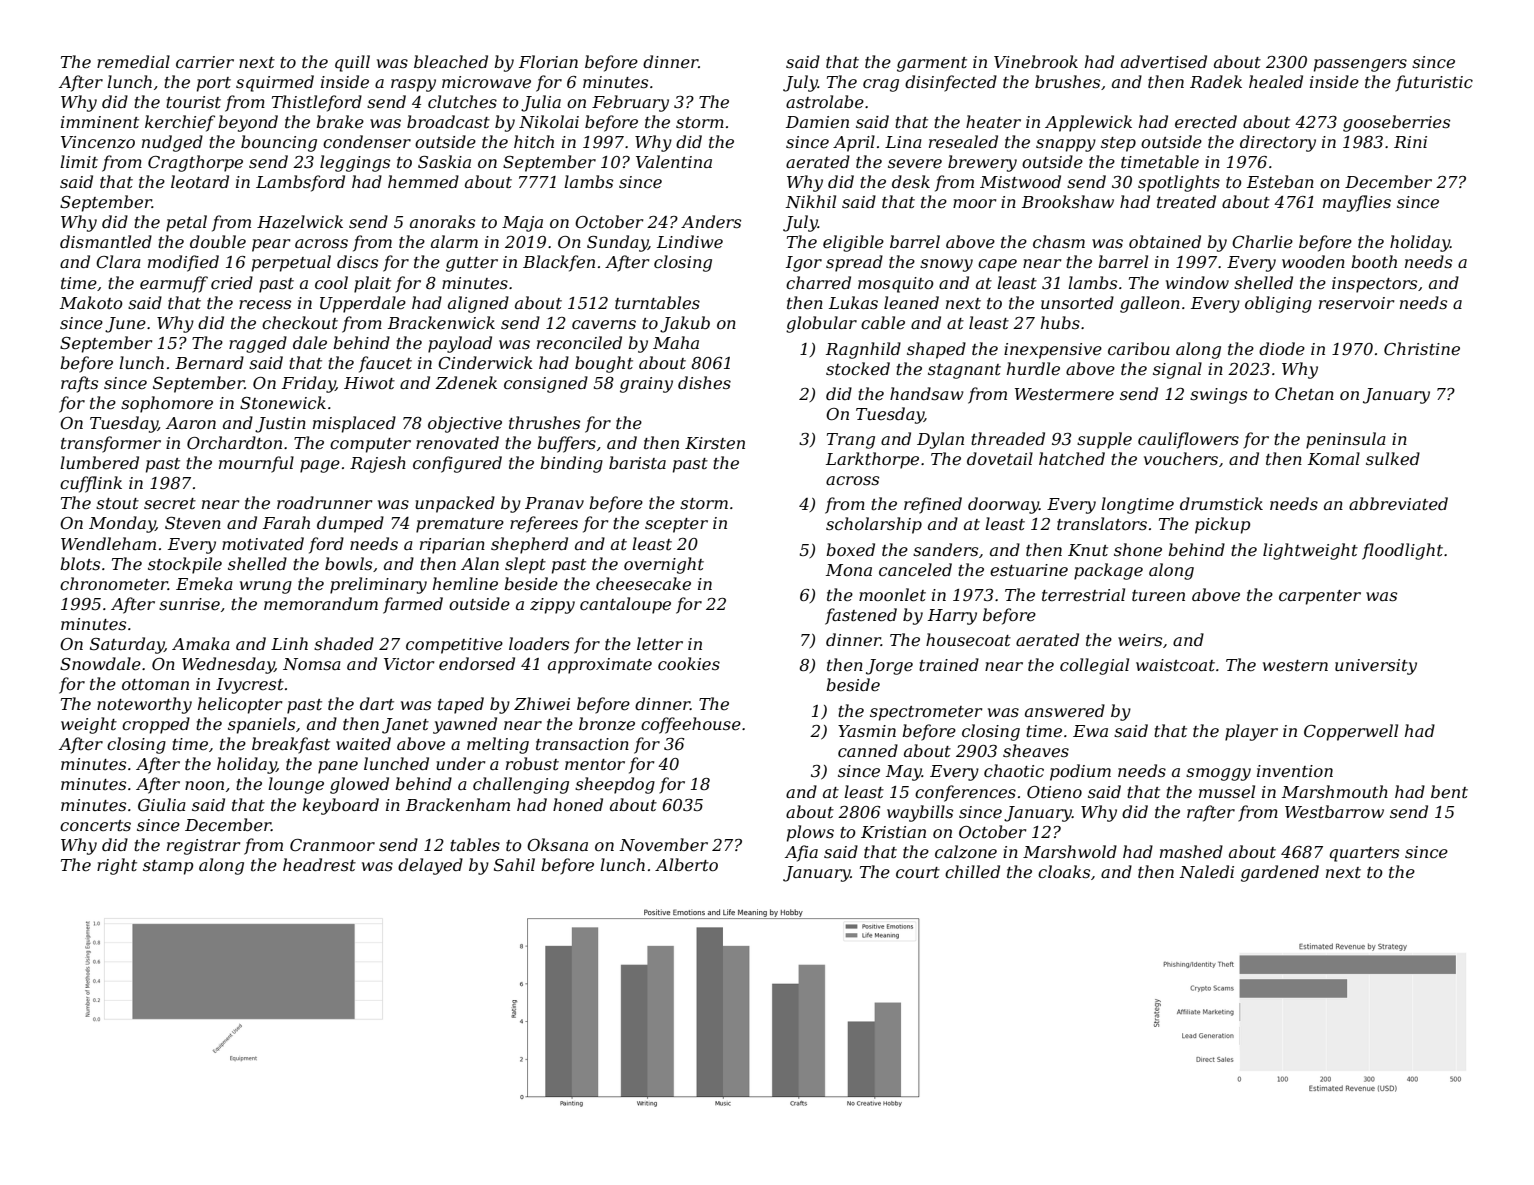  What do you see at coordinates (1179, 183) in the image?
I see `spotlights` at bounding box center [1179, 183].
